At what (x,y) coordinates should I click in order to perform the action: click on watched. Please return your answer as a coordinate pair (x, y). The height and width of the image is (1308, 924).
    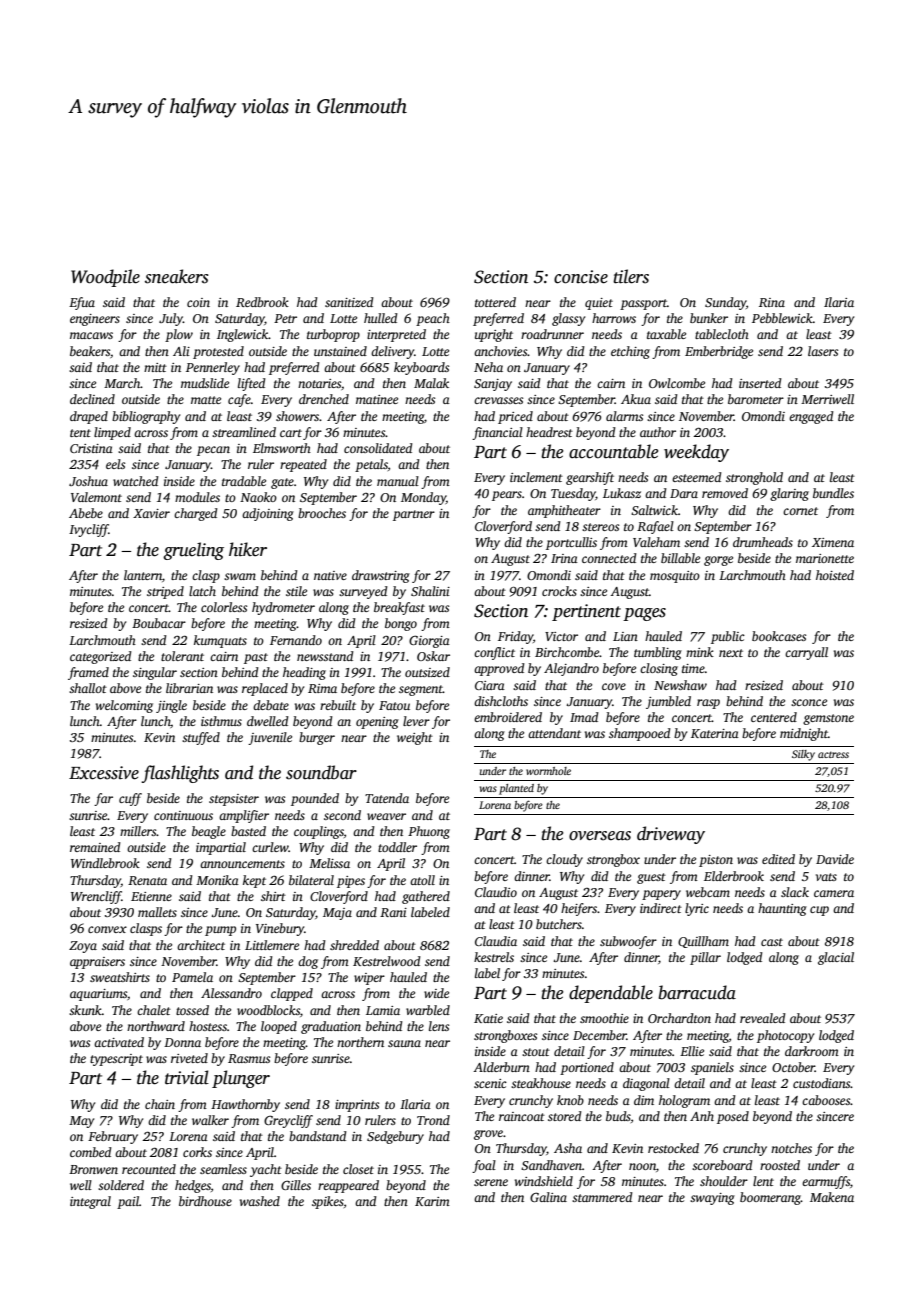
    Looking at the image, I should click on (136, 481).
